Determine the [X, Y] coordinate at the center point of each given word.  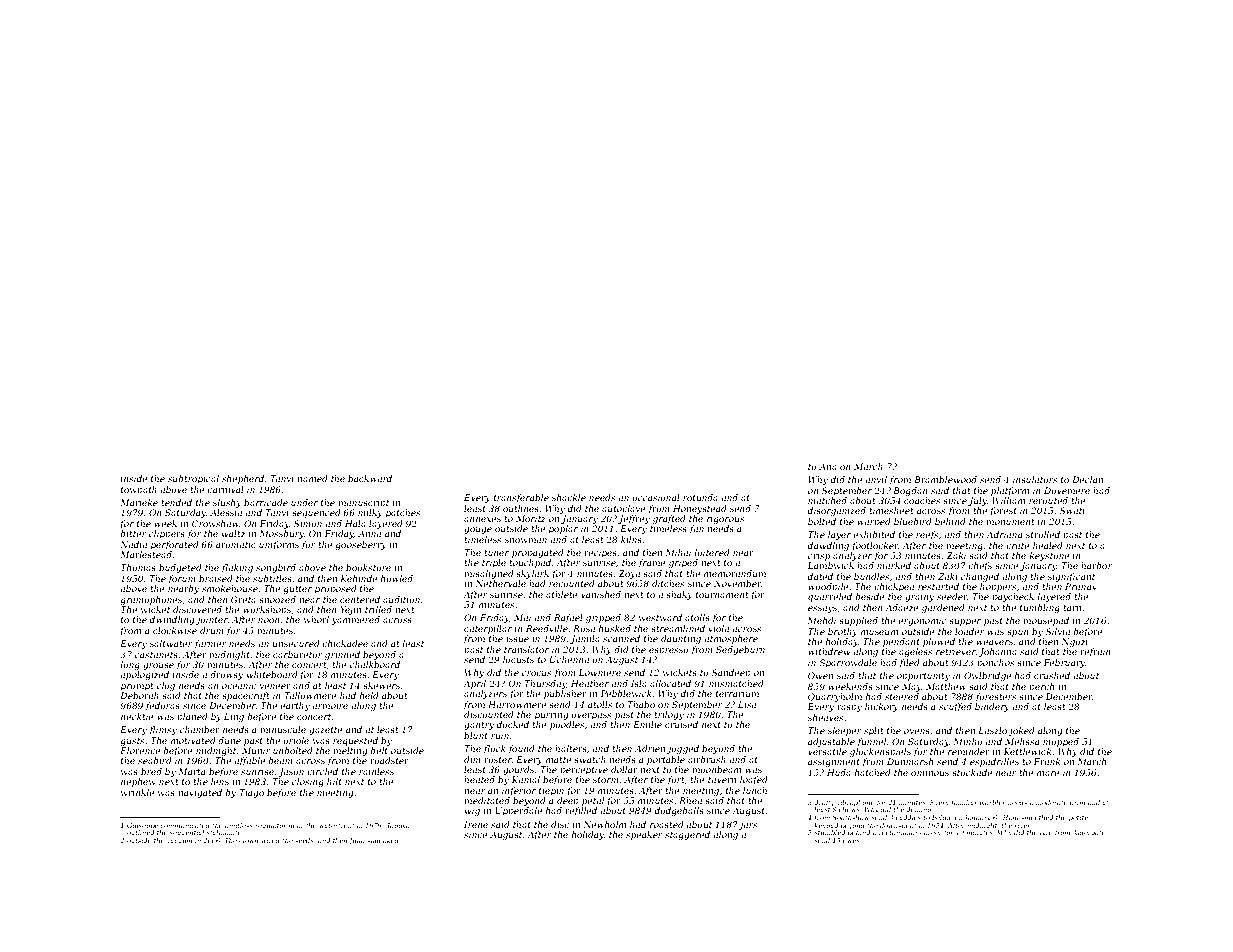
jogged [683, 749]
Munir [256, 750]
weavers [994, 642]
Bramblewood [945, 479]
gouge [478, 530]
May [912, 687]
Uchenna [569, 659]
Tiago [251, 793]
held [369, 695]
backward [370, 478]
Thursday [545, 684]
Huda [839, 772]
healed [1048, 545]
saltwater [171, 643]
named [312, 478]
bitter [133, 533]
